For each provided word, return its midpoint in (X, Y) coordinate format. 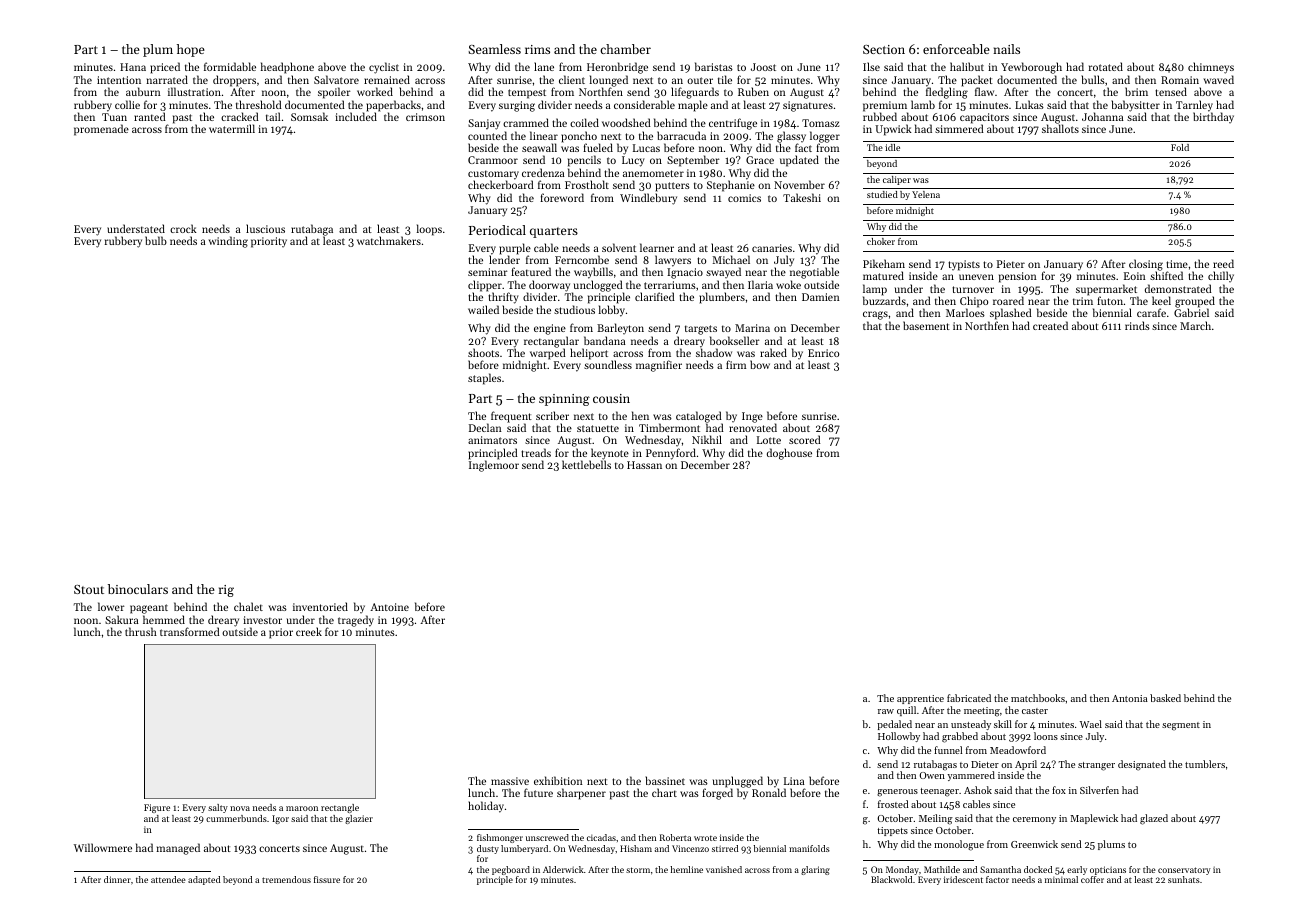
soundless (608, 365)
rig (226, 591)
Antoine (389, 607)
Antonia (1130, 698)
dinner (117, 879)
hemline (686, 869)
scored (805, 439)
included (356, 116)
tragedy (356, 621)
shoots (483, 352)
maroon (302, 808)
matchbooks (1038, 698)
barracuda (681, 135)
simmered (959, 129)
